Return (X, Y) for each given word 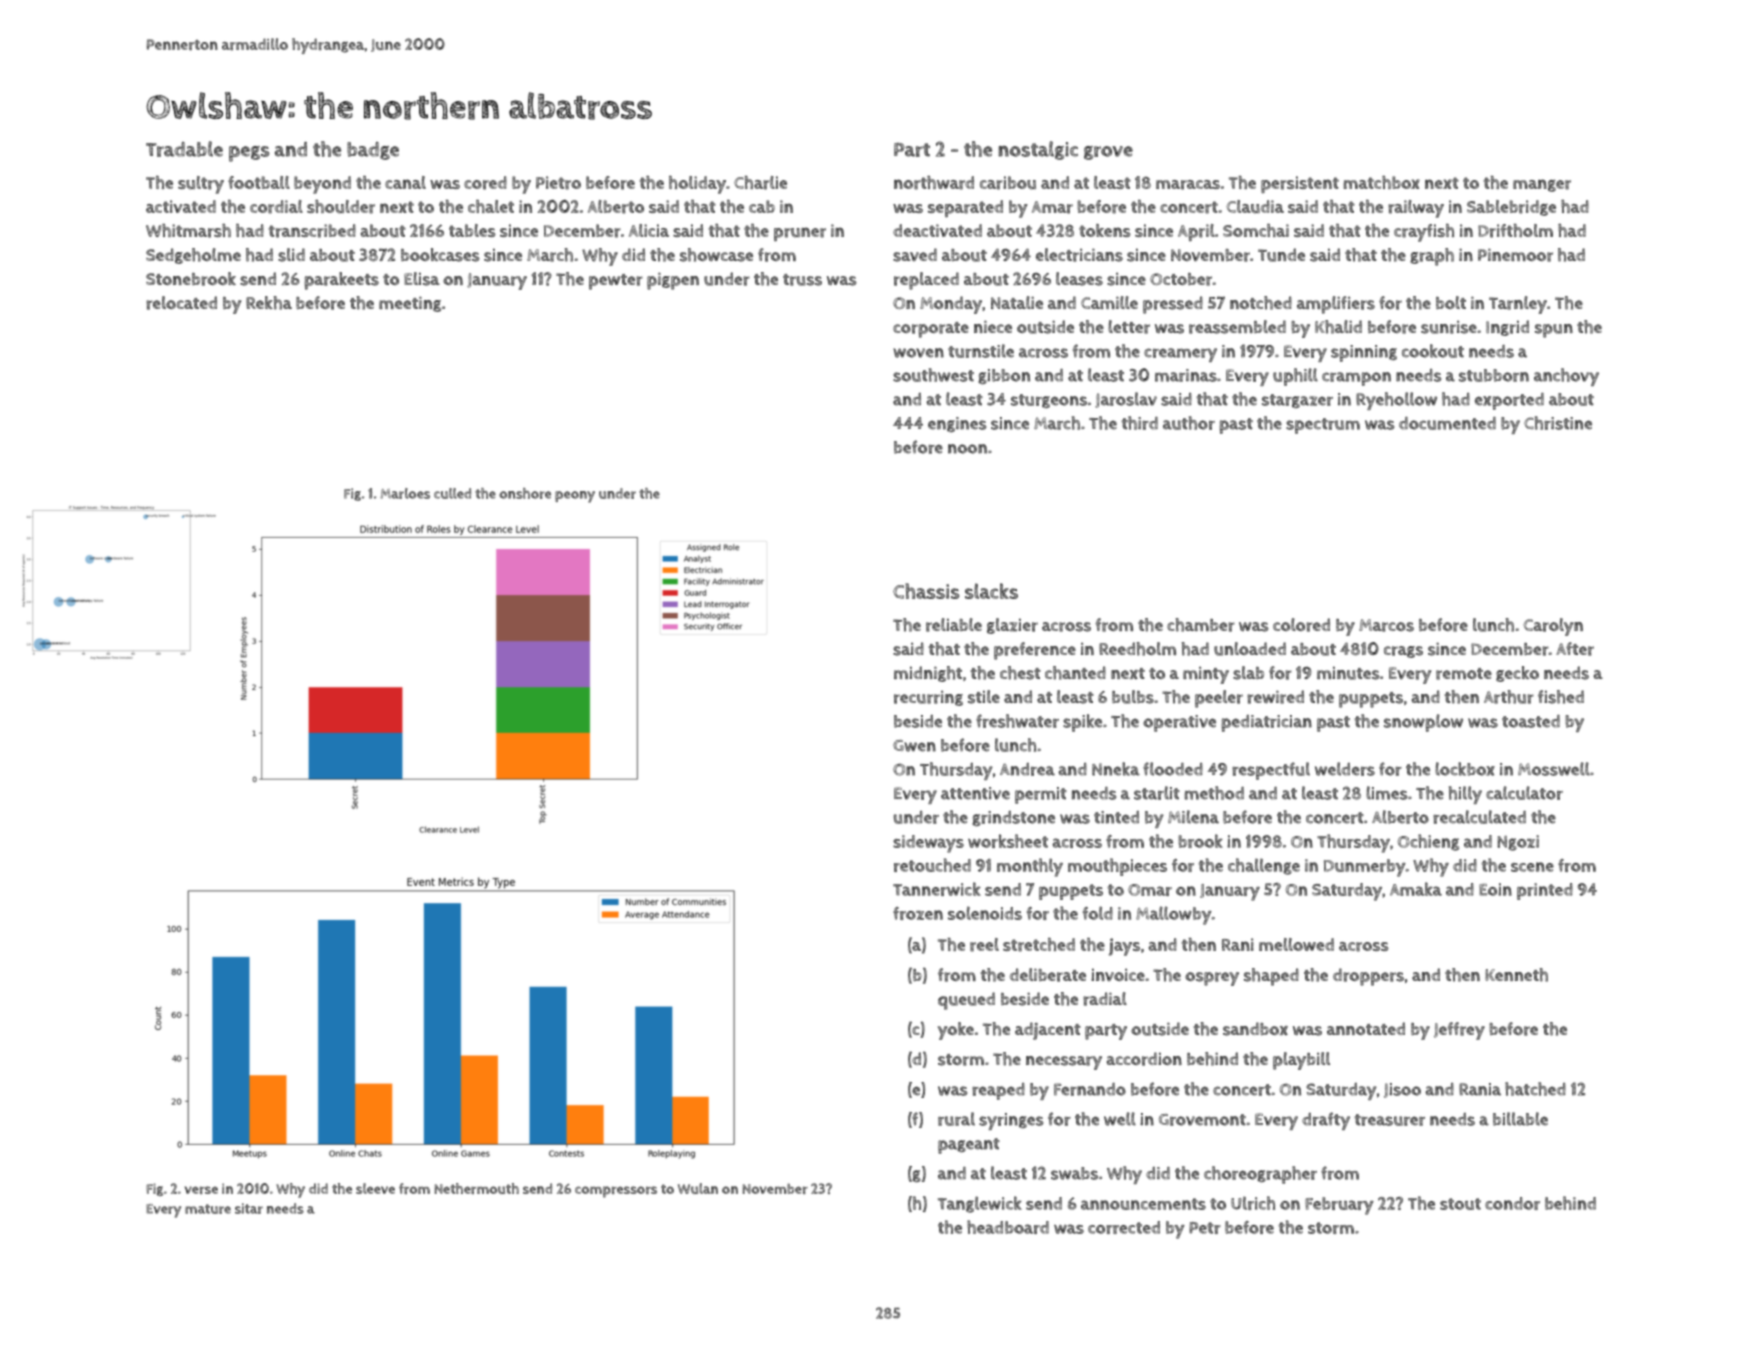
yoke (956, 1031)
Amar (1052, 207)
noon (967, 449)
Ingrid (1507, 328)
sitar (249, 1208)
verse (201, 1190)
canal (405, 182)
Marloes (405, 493)
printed (1545, 891)
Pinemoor (1515, 255)
